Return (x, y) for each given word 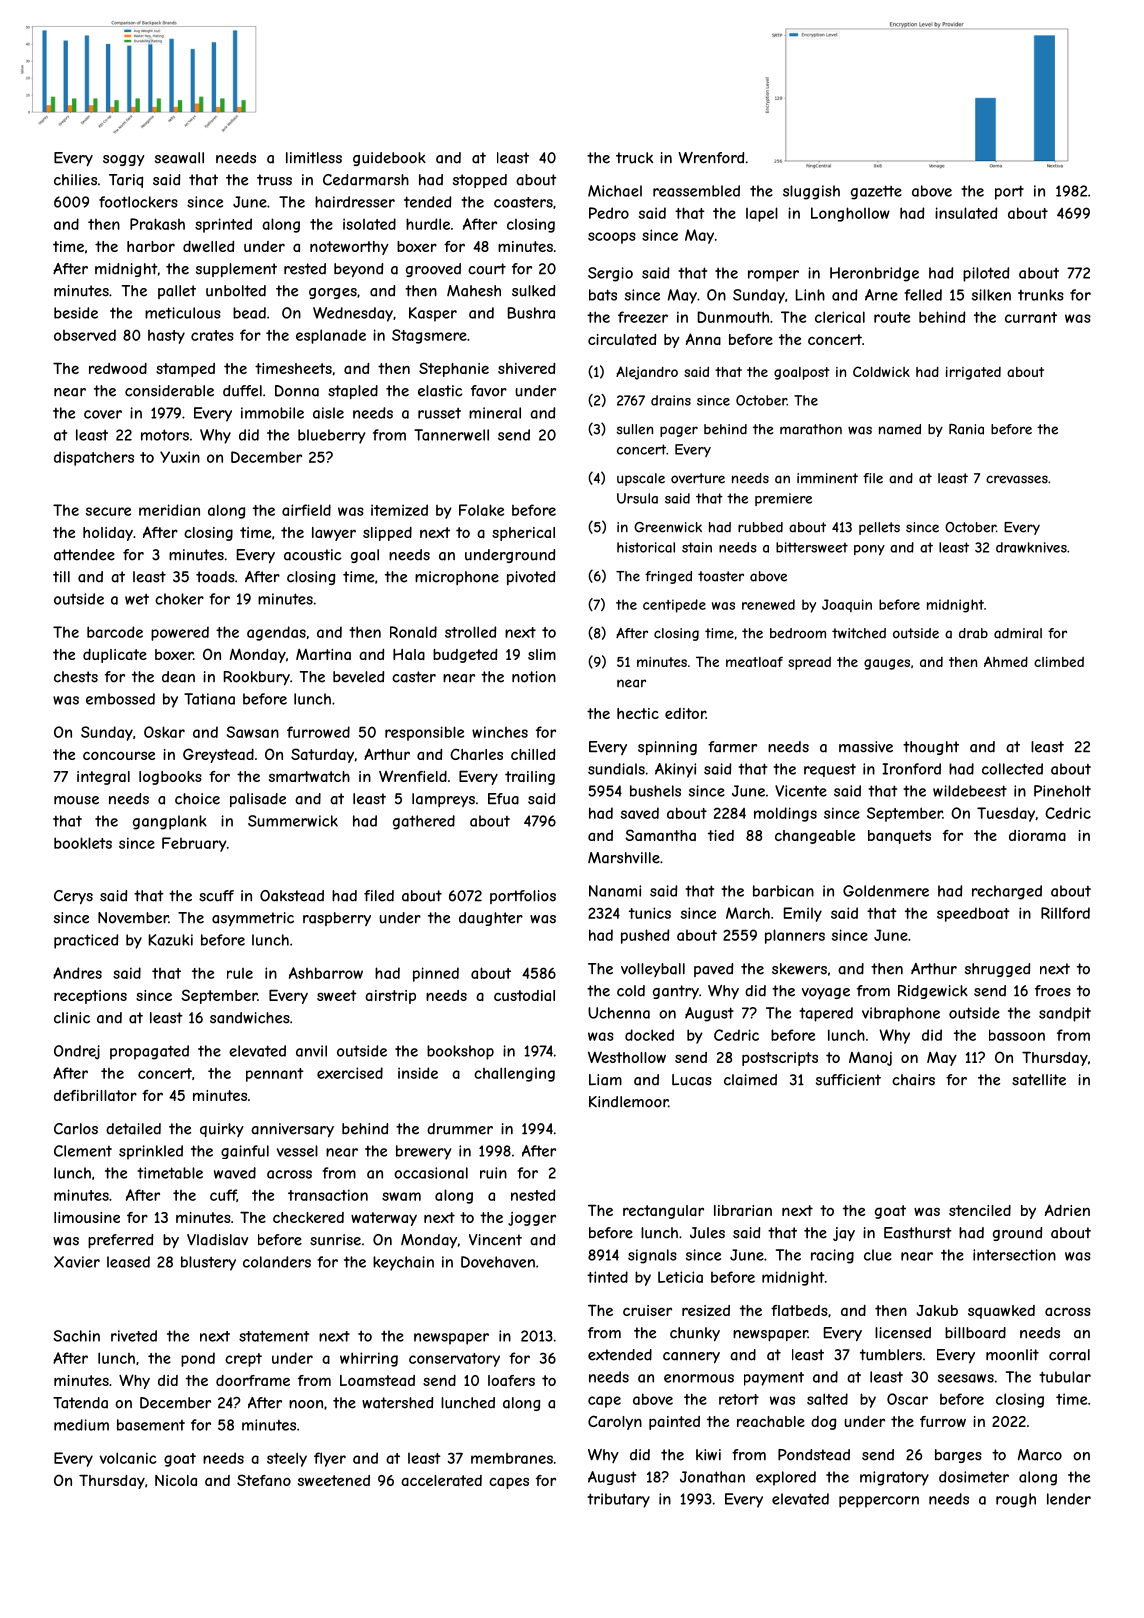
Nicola (176, 1480)
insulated (966, 213)
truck (634, 158)
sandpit (1065, 1014)
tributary (618, 1500)
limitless (314, 158)
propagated (149, 1052)
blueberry (331, 436)
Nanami (615, 891)
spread (809, 663)
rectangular (663, 1212)
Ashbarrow (326, 973)
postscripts (780, 1059)
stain (697, 547)
